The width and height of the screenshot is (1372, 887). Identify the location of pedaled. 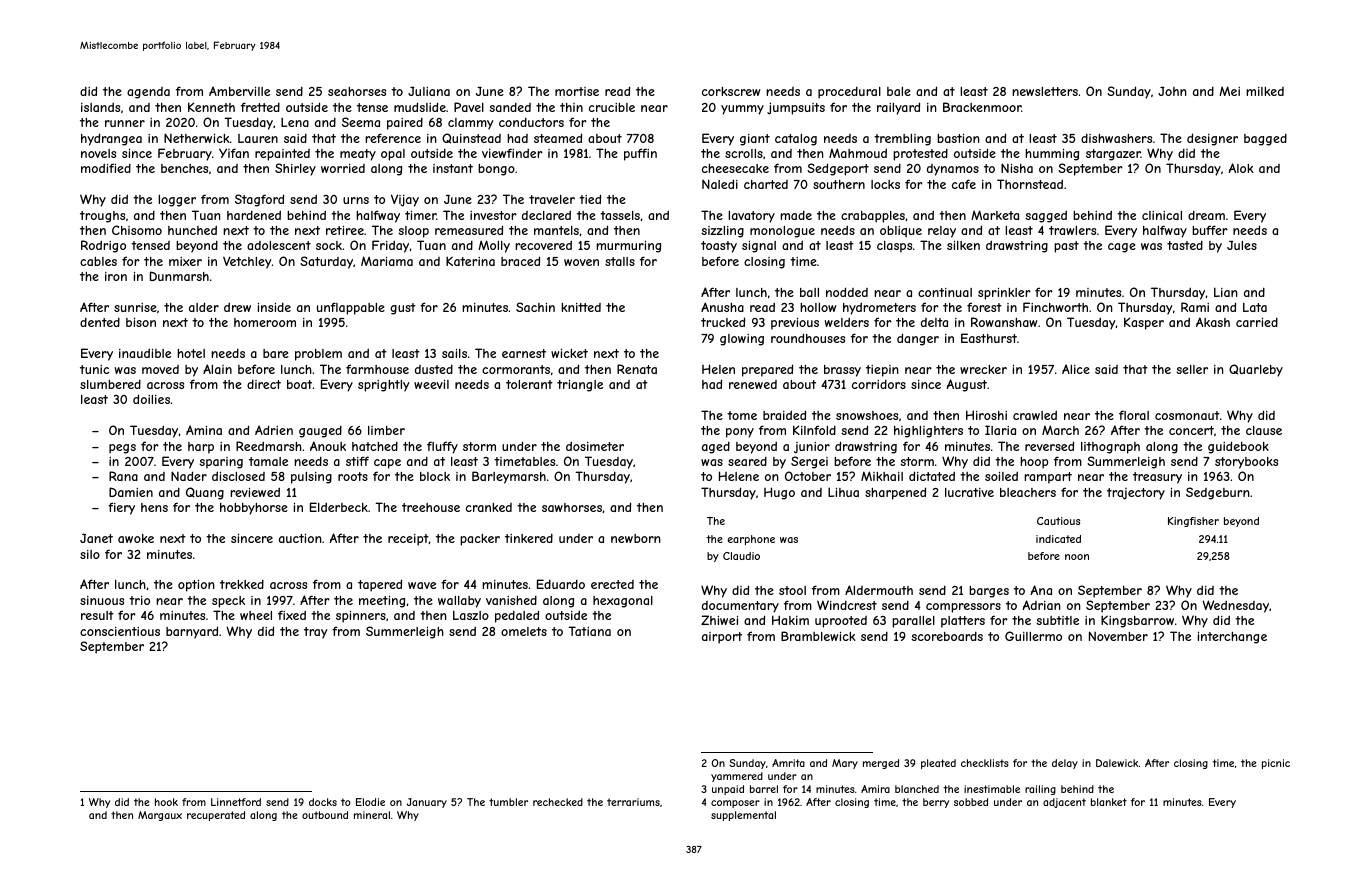
(517, 616).
